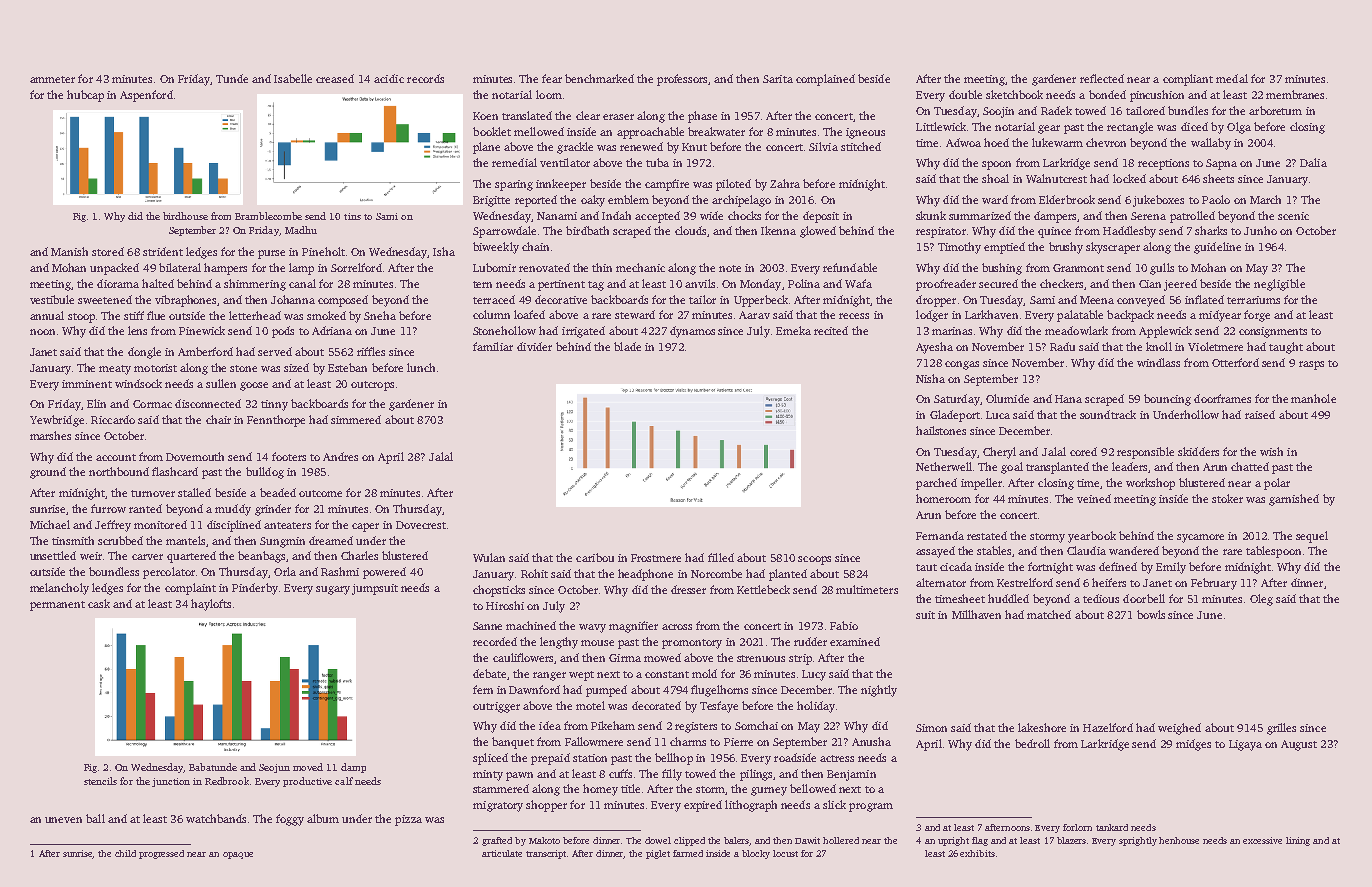 The image size is (1372, 887). Describe the element at coordinates (1261, 600) in the image. I see `Oleg` at that location.
